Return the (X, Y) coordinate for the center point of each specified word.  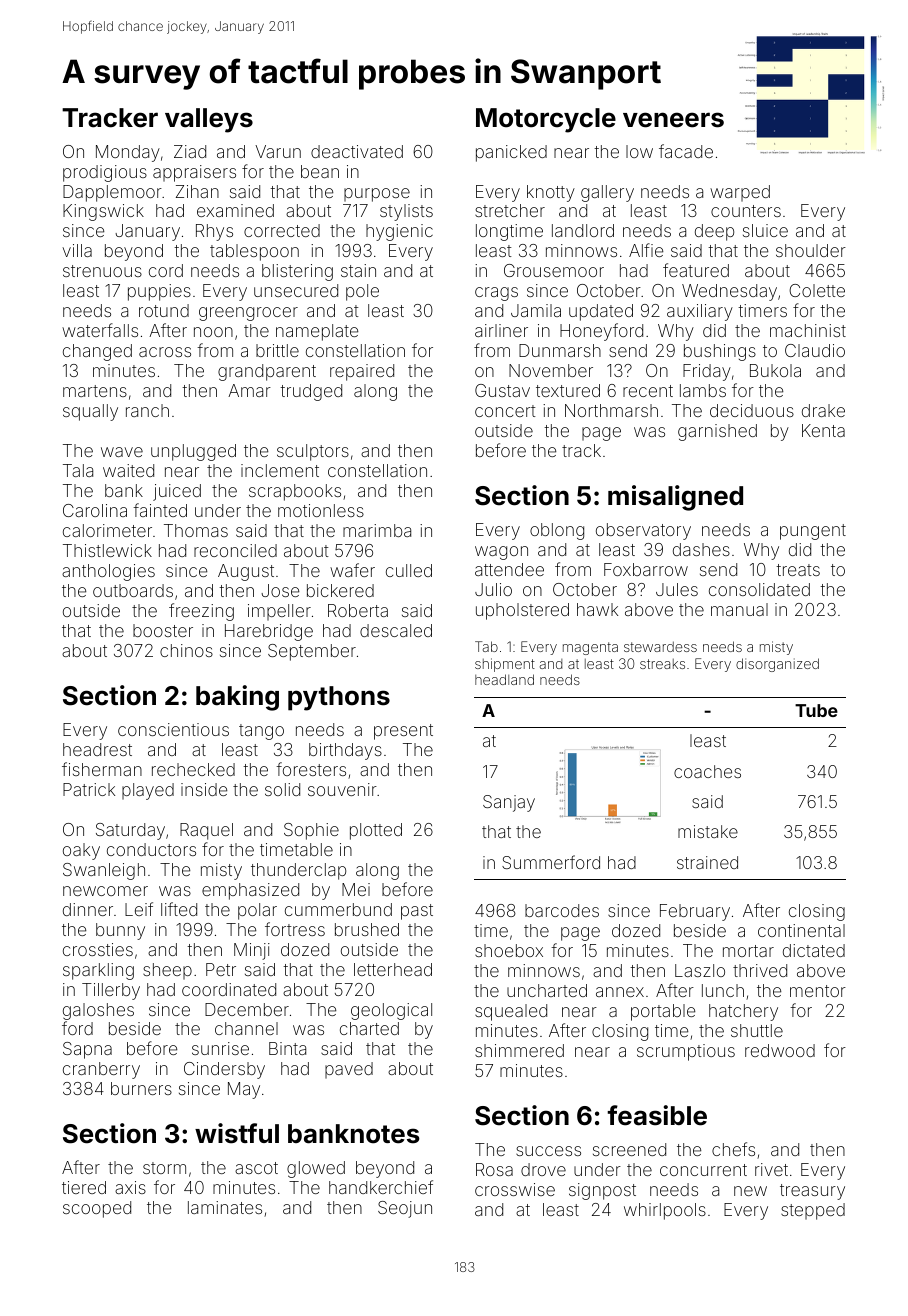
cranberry (101, 1070)
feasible (657, 1115)
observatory (643, 531)
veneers (673, 120)
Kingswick (103, 212)
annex (620, 992)
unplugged (193, 452)
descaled (396, 630)
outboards (133, 590)
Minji (252, 951)
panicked (511, 153)
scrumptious (686, 1052)
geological (391, 1011)
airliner (501, 330)
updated (601, 312)
